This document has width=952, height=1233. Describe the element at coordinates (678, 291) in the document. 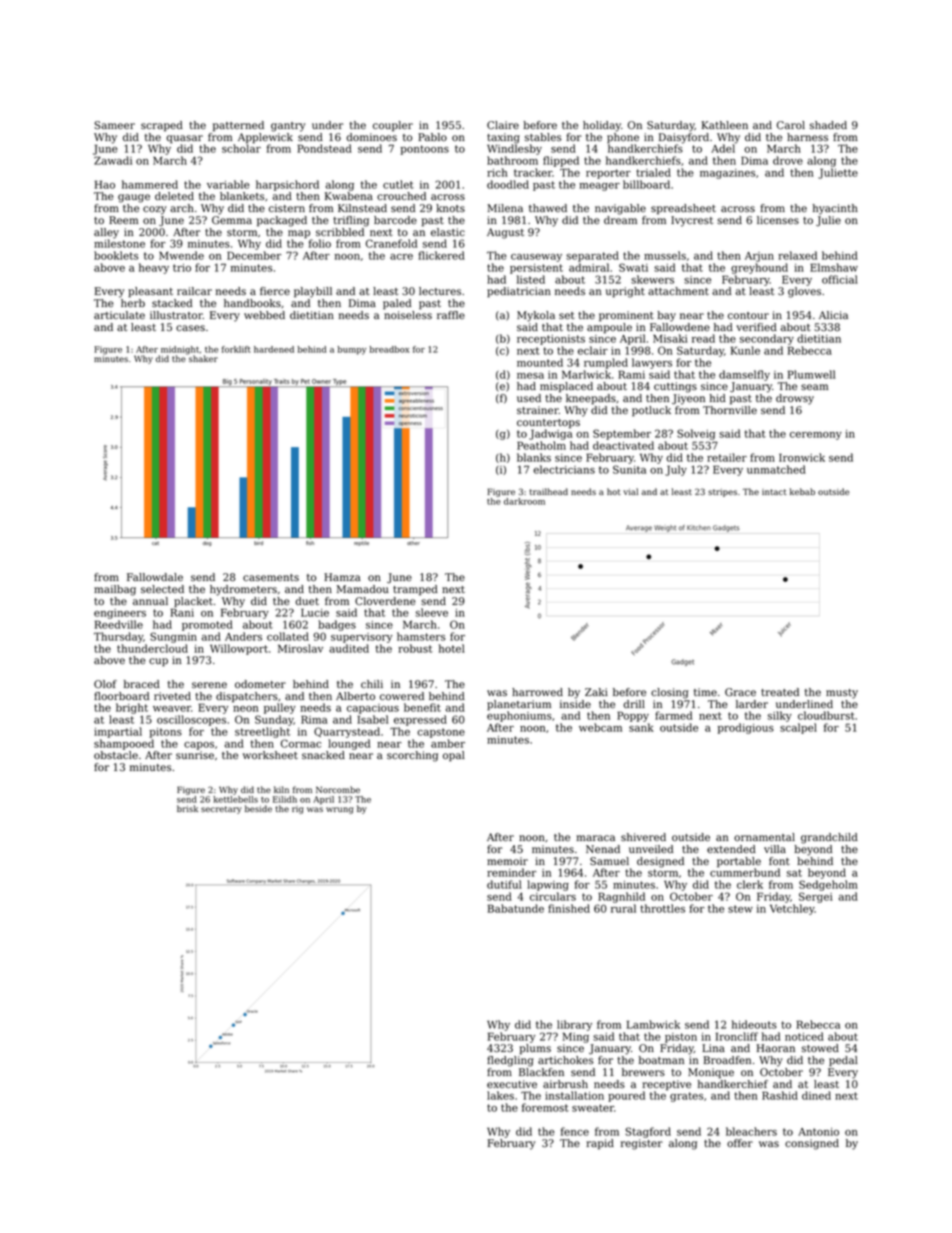

I see `attachment` at that location.
